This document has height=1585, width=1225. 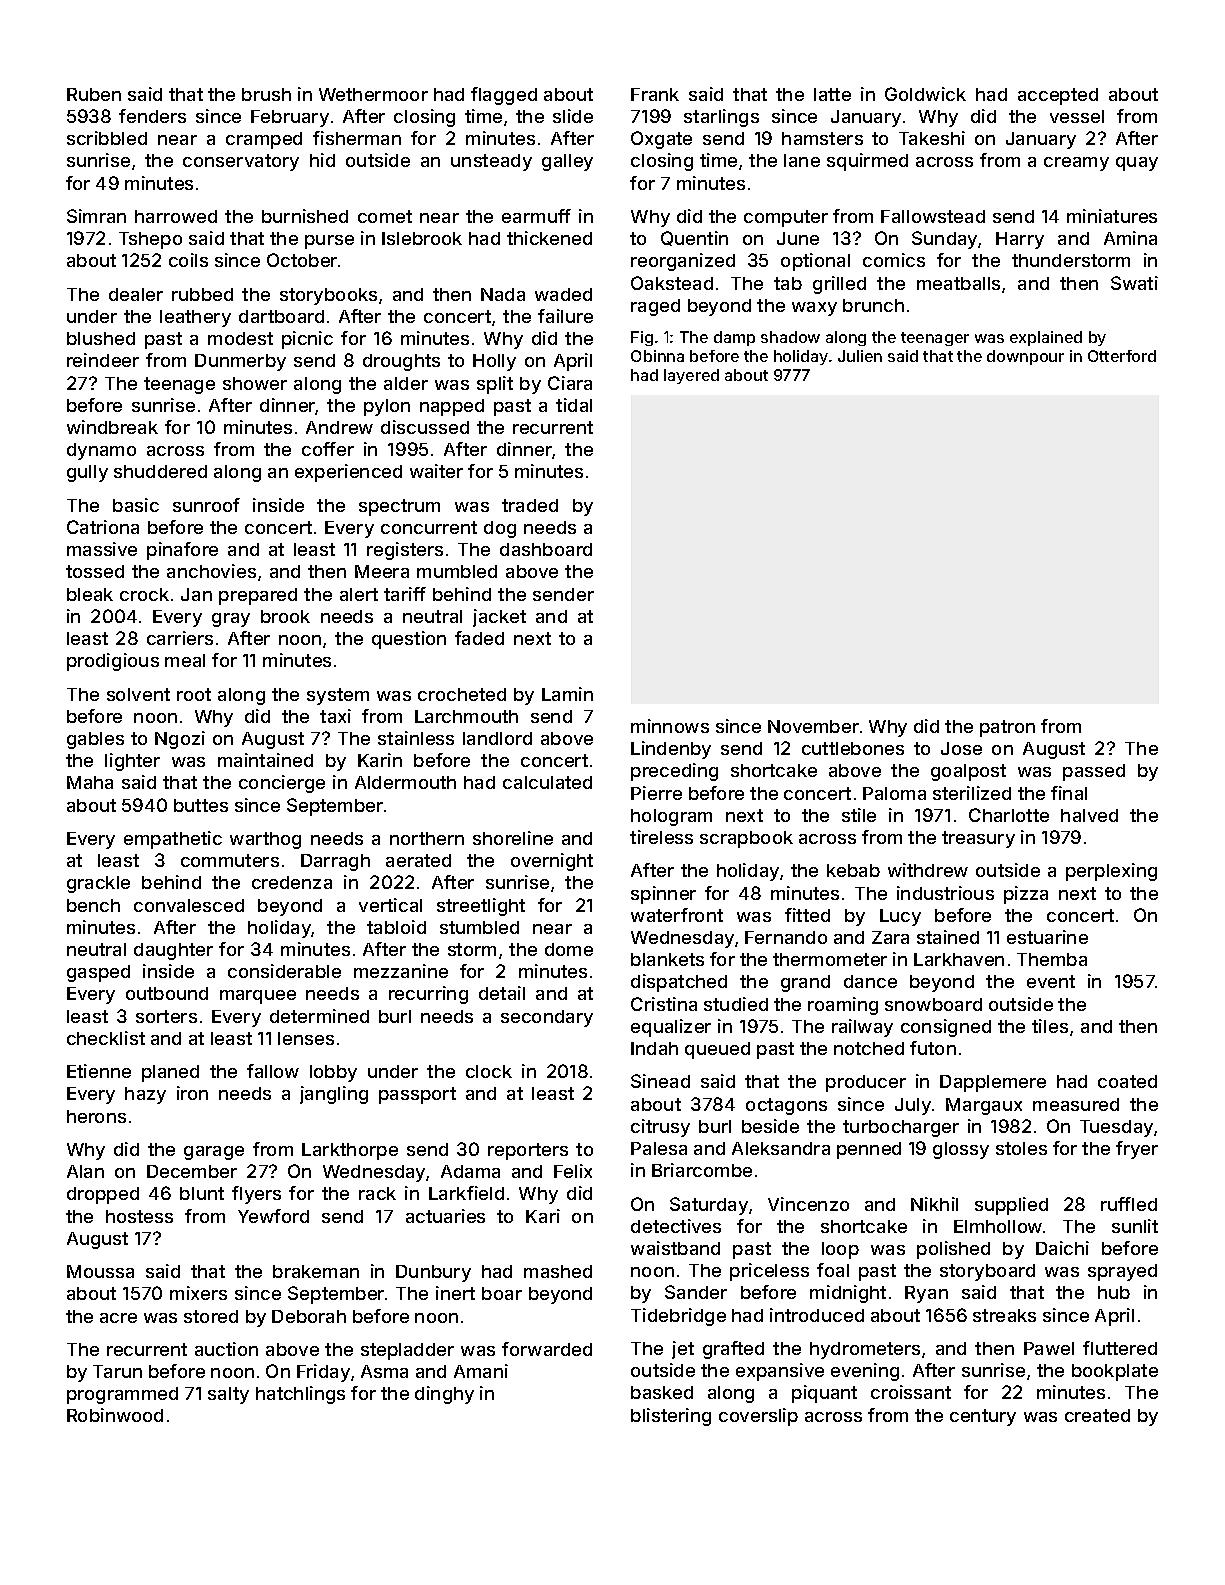 I want to click on withdrew, so click(x=928, y=870).
